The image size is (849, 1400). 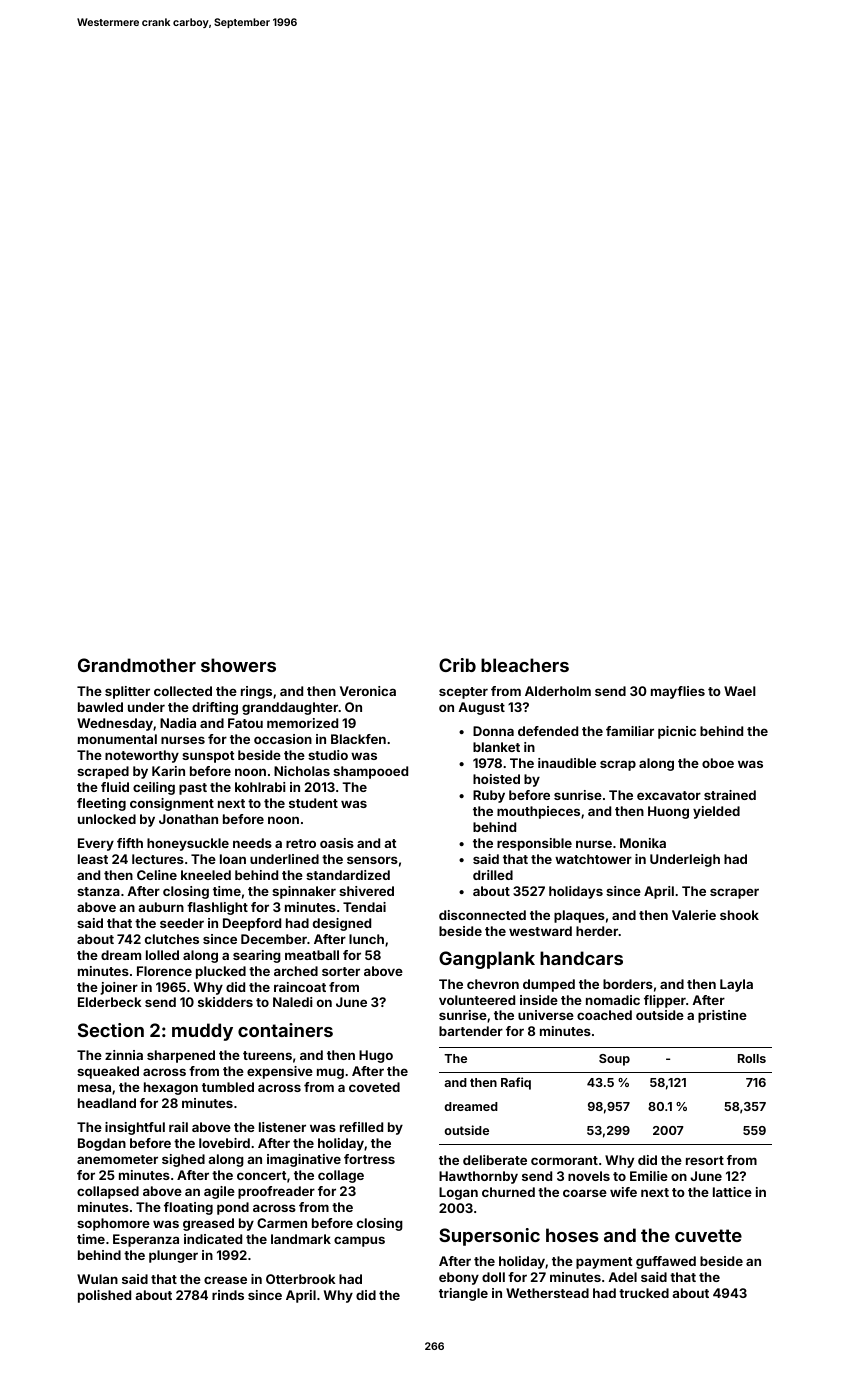 I want to click on Bogdan, so click(x=102, y=1144).
